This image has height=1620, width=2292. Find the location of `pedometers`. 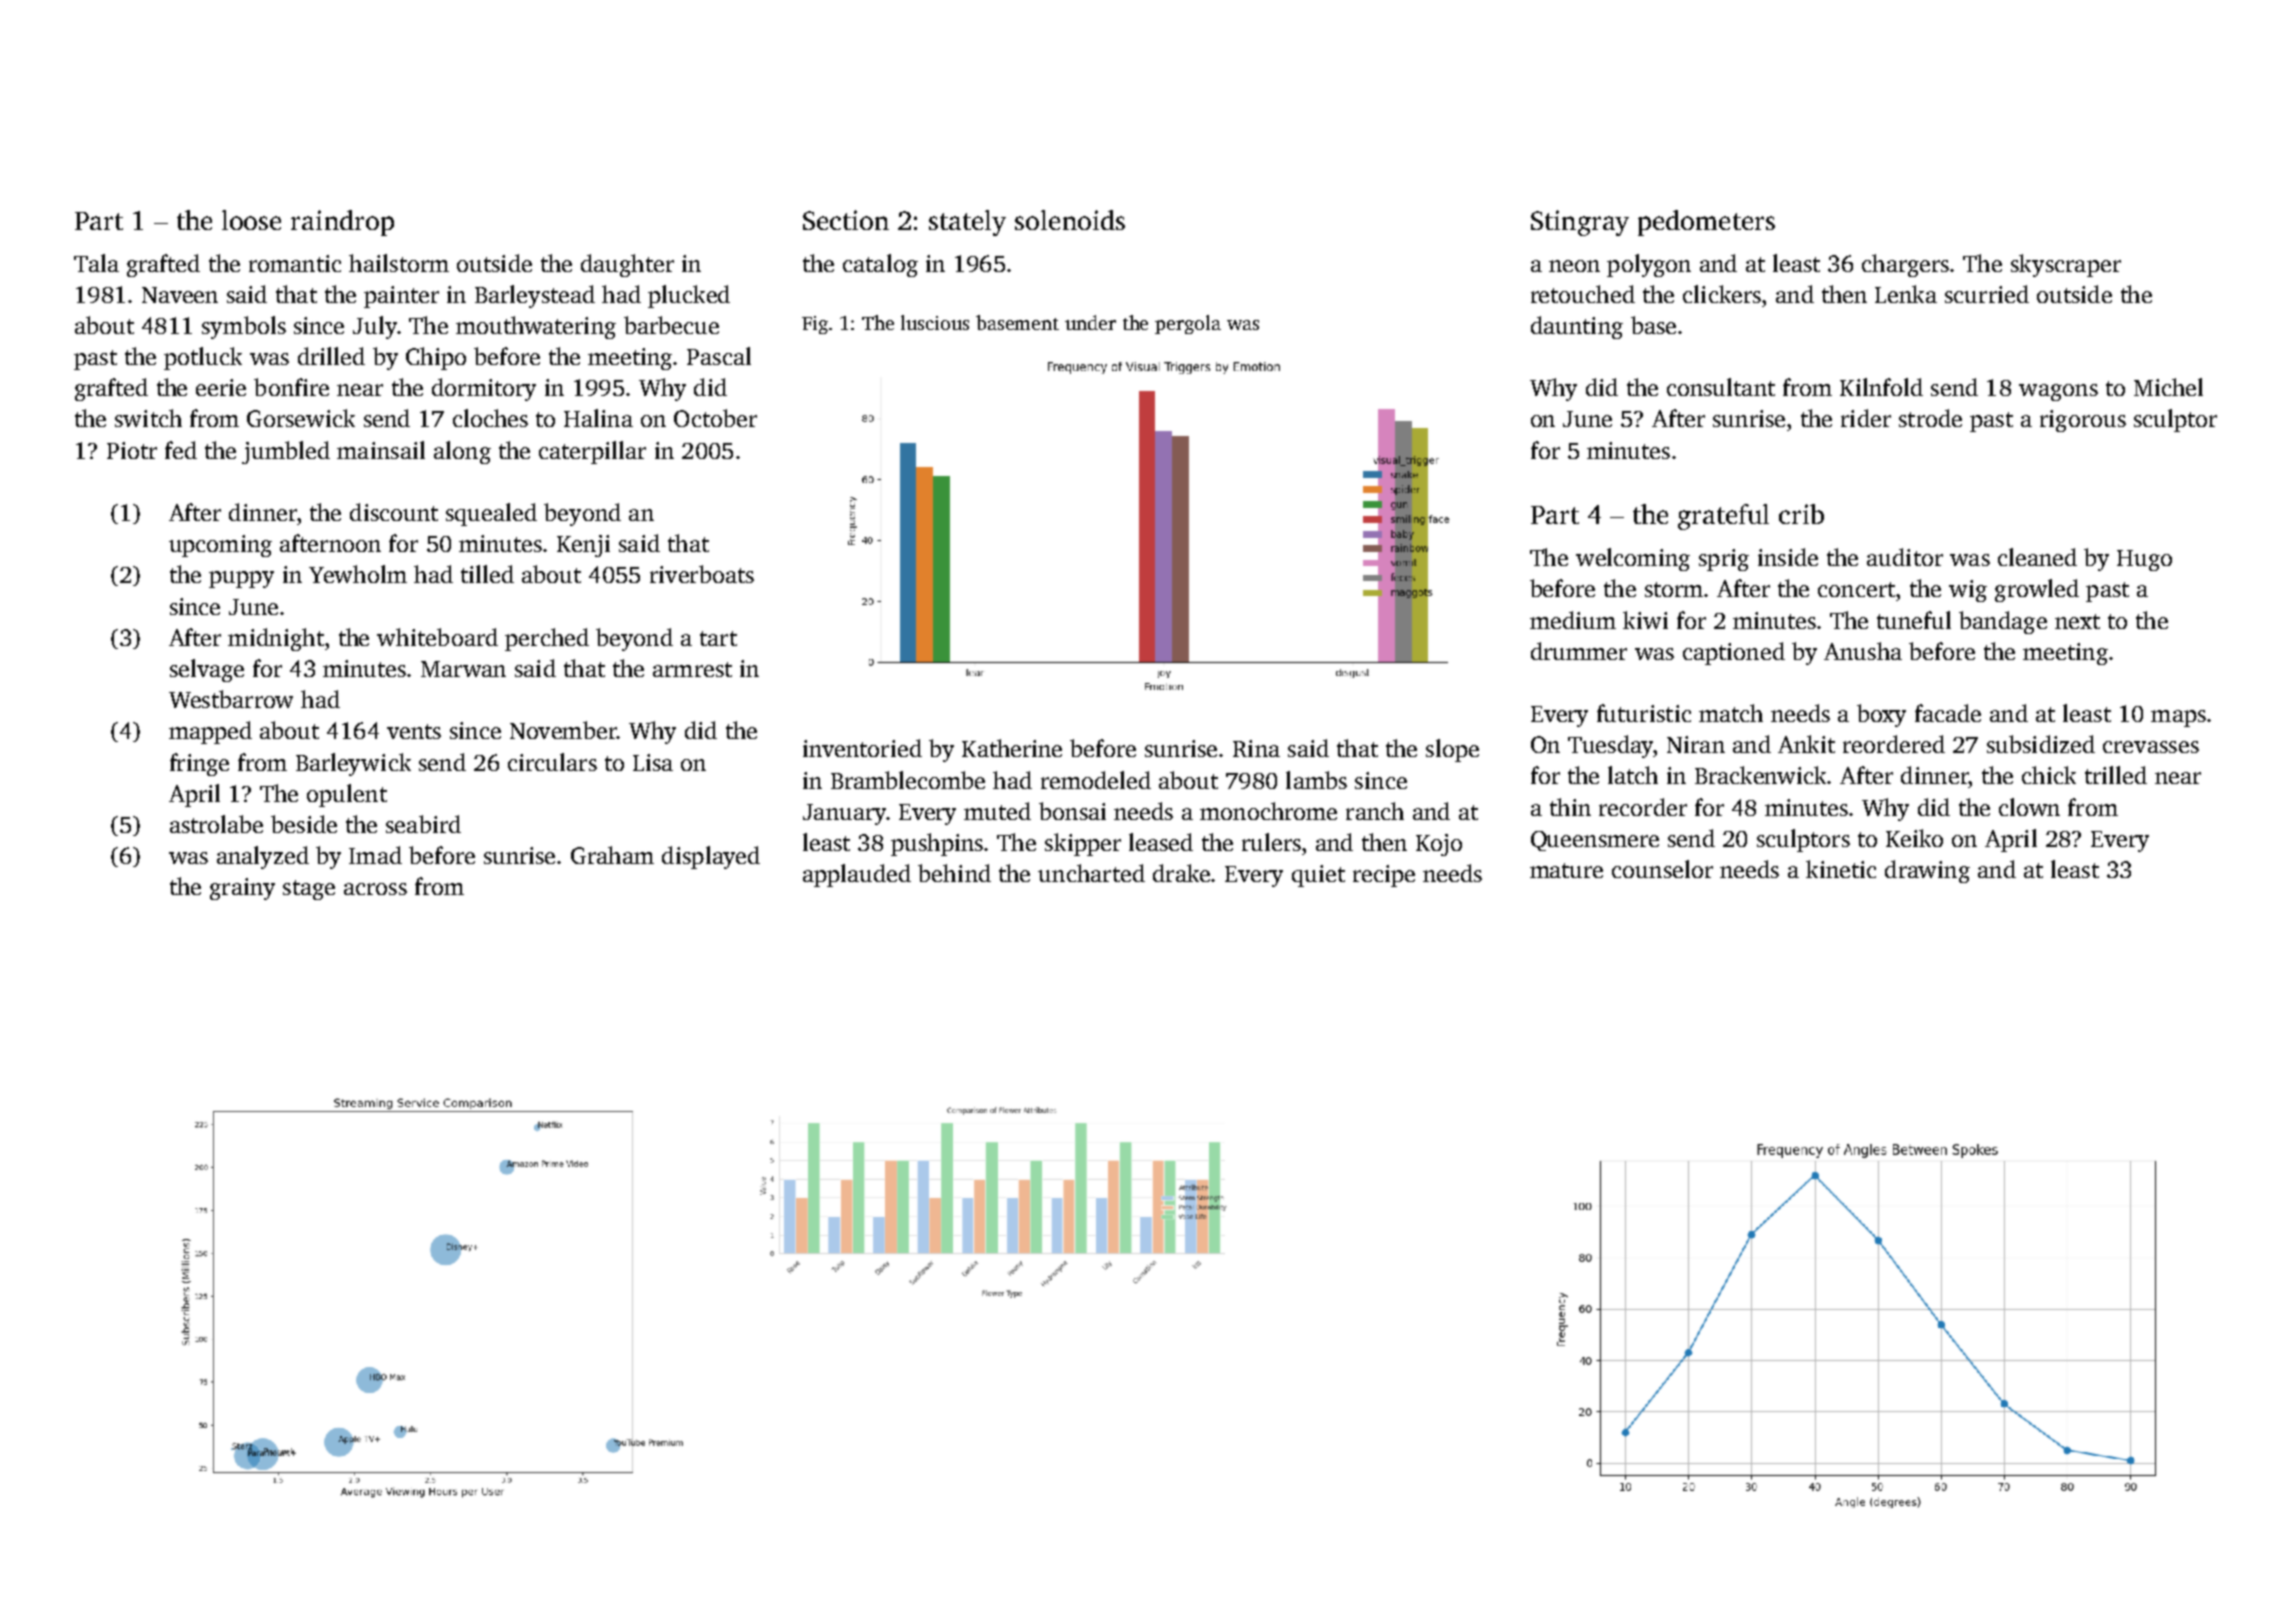

pedometers is located at coordinates (1706, 223).
